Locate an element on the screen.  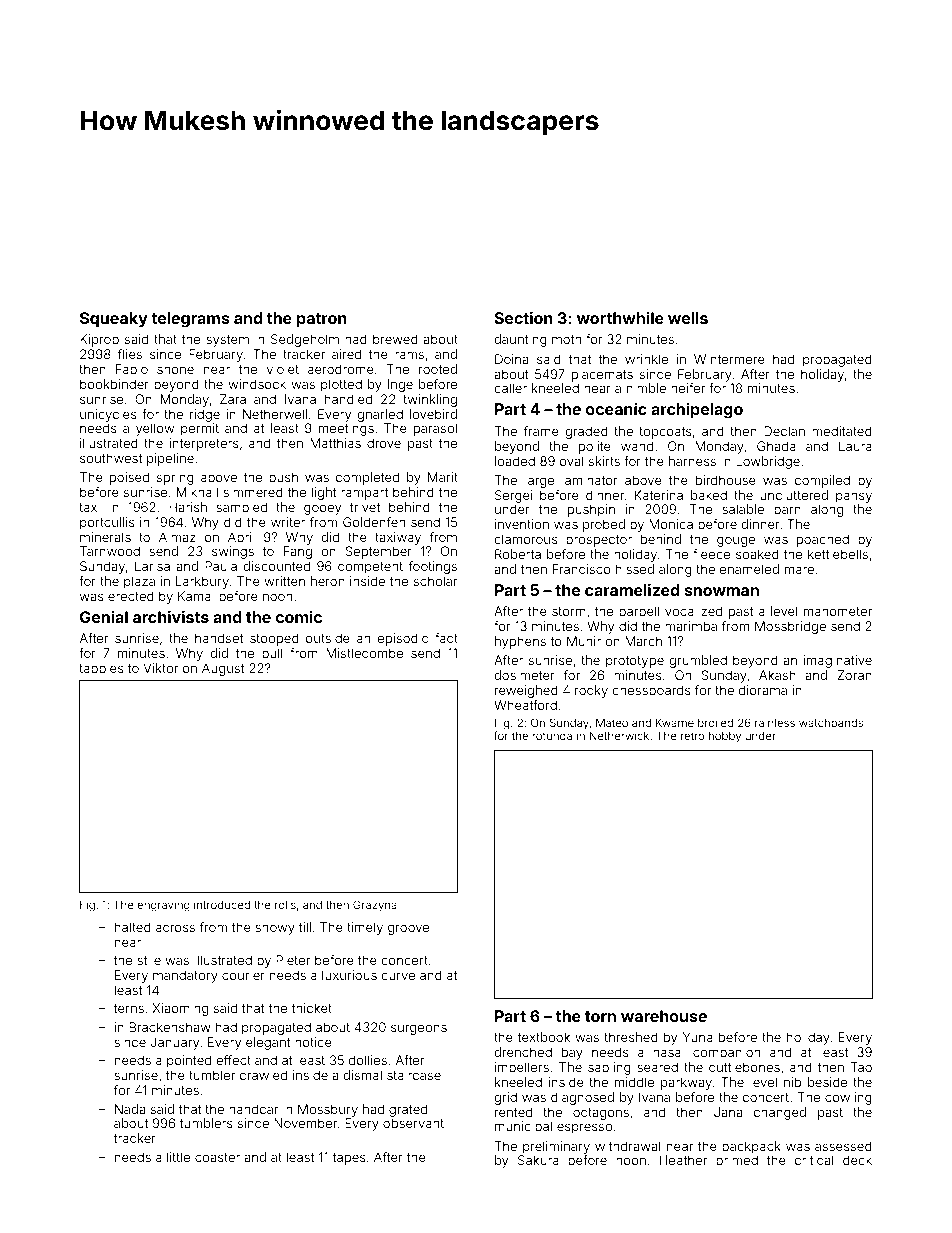
Section is located at coordinates (523, 317).
